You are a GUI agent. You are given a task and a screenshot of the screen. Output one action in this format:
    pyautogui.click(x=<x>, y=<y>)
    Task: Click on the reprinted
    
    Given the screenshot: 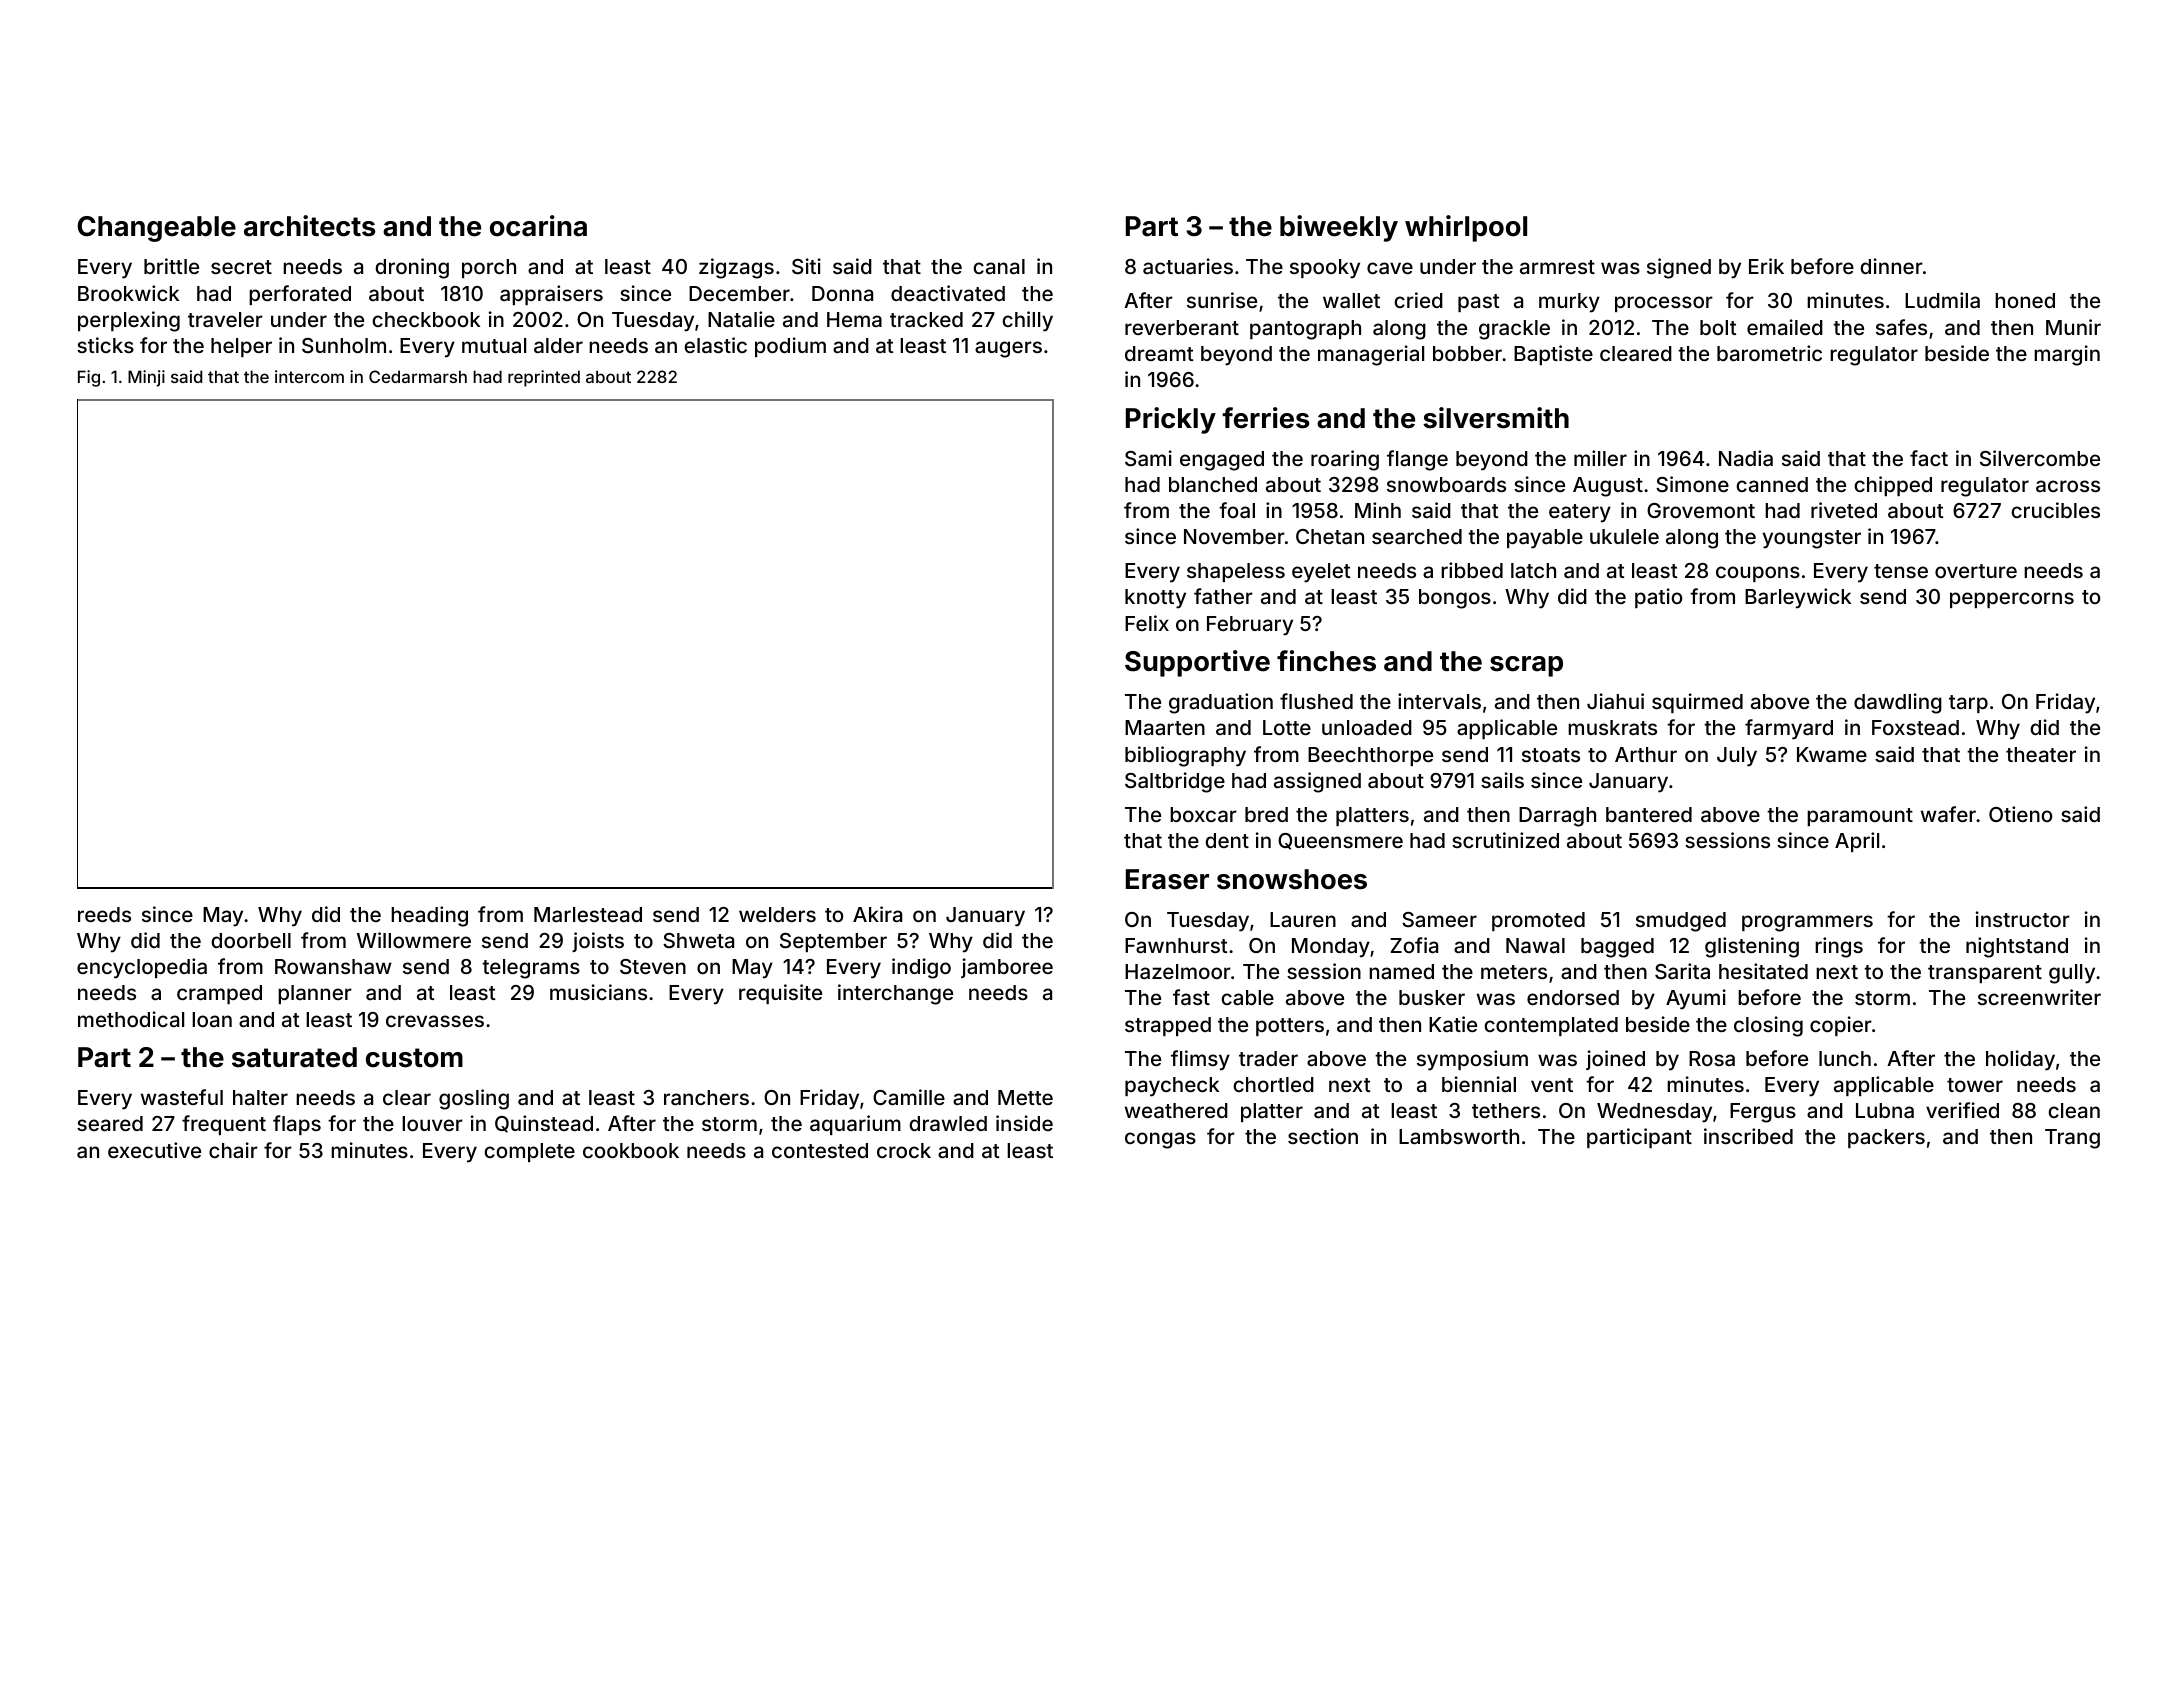 What is the action you would take?
    pyautogui.click(x=544, y=378)
